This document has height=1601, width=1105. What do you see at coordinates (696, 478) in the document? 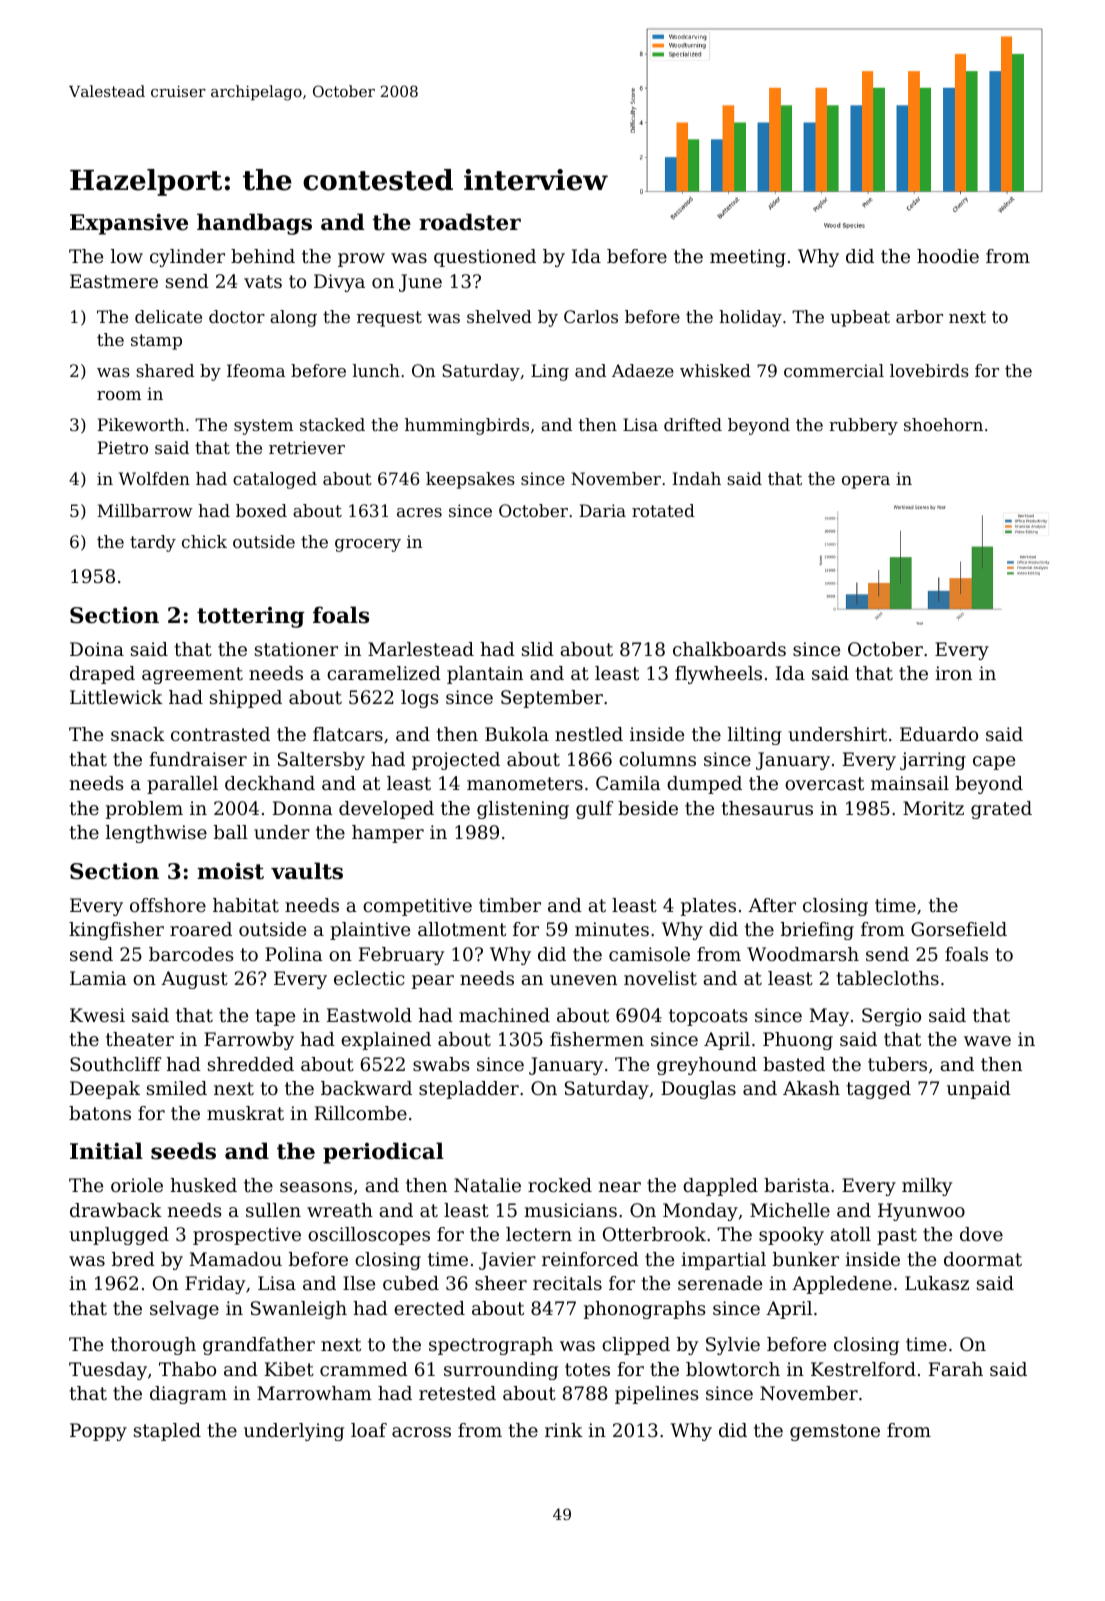
I see `Indah` at bounding box center [696, 478].
